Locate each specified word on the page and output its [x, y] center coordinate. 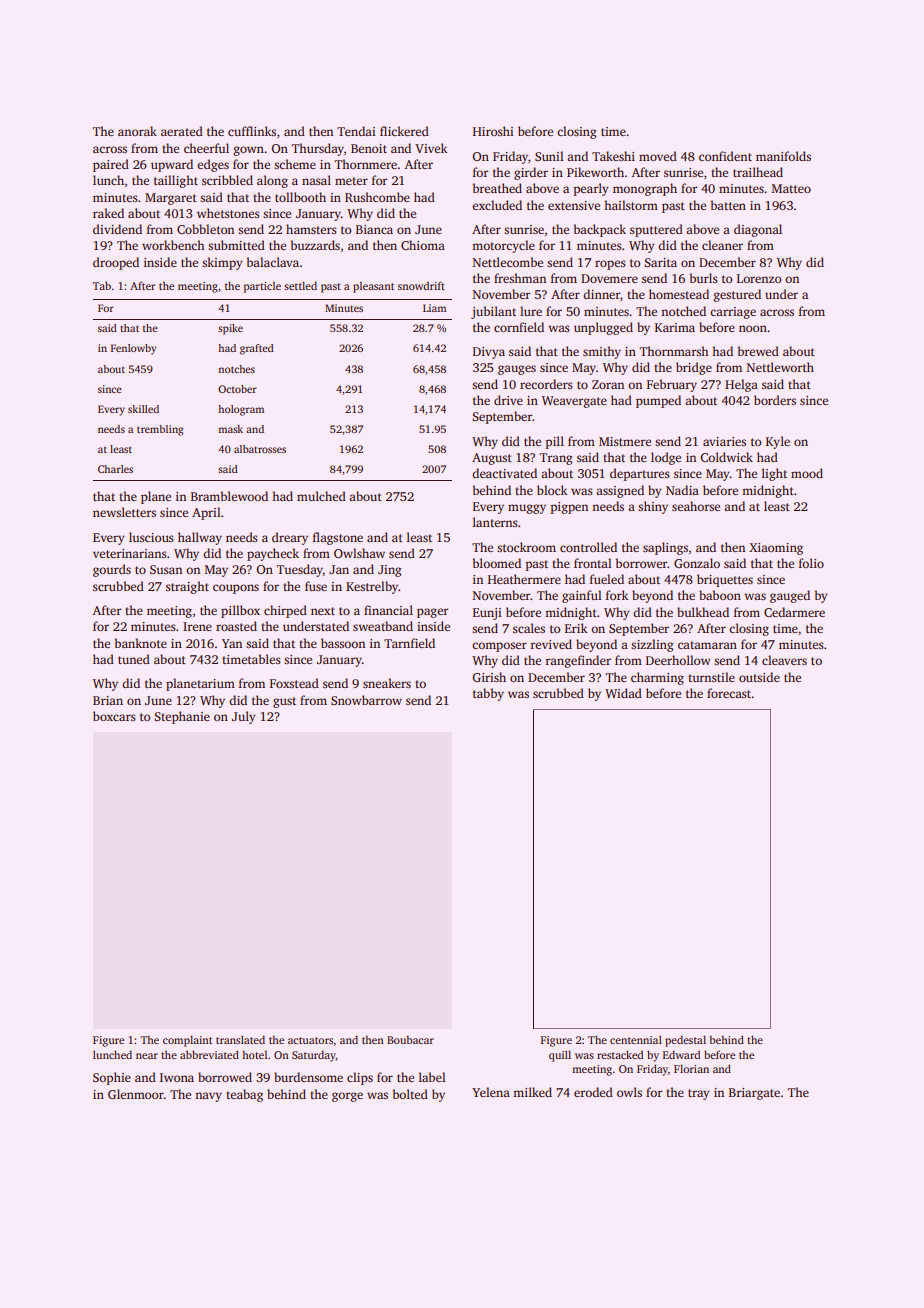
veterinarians [130, 553]
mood [807, 473]
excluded [497, 205]
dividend [117, 229]
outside [759, 677]
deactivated [504, 473]
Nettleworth [780, 367]
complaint [187, 1041]
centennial [636, 1039]
